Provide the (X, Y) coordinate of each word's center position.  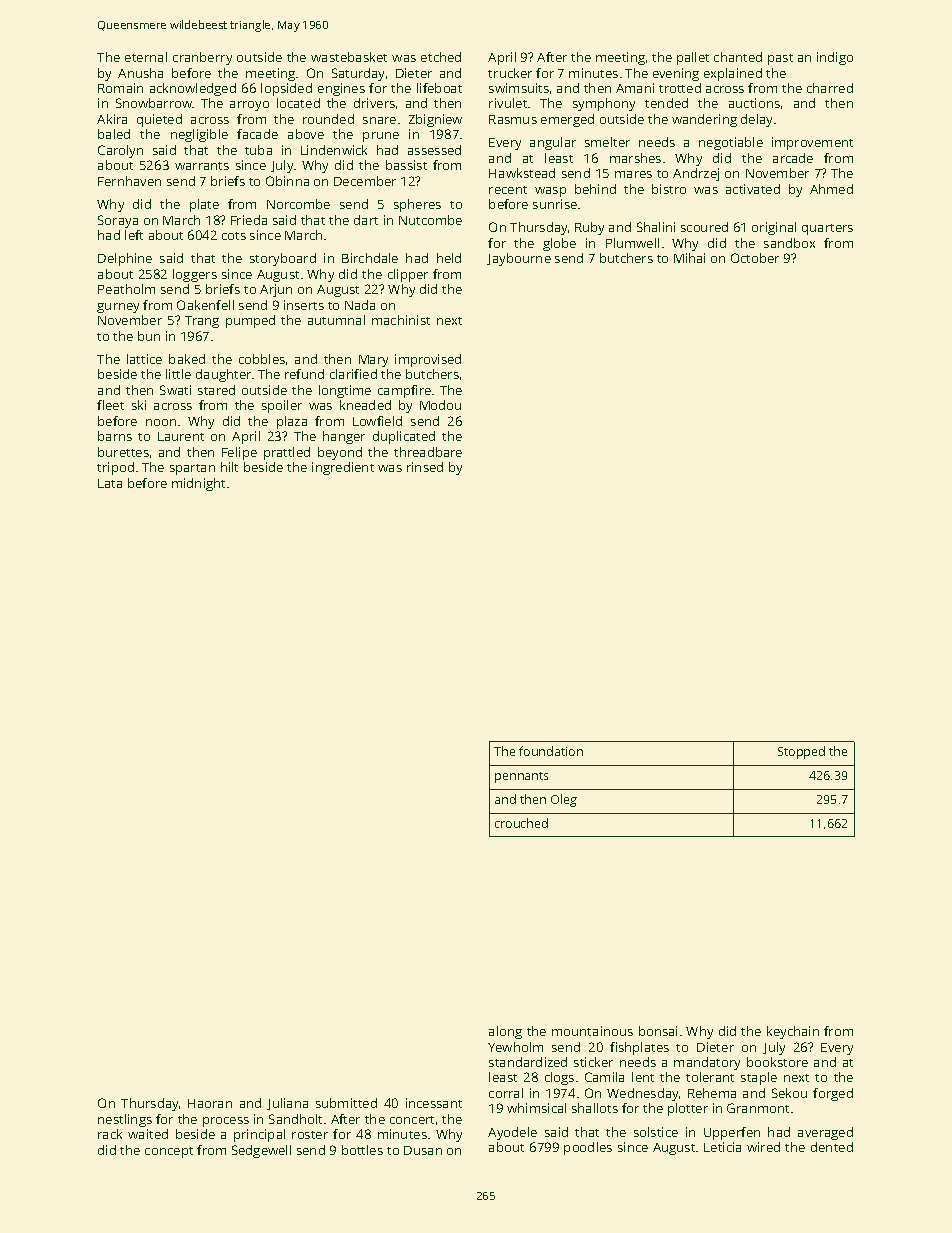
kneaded (365, 405)
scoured (704, 227)
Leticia (722, 1147)
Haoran (210, 1103)
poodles (588, 1148)
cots (234, 236)
